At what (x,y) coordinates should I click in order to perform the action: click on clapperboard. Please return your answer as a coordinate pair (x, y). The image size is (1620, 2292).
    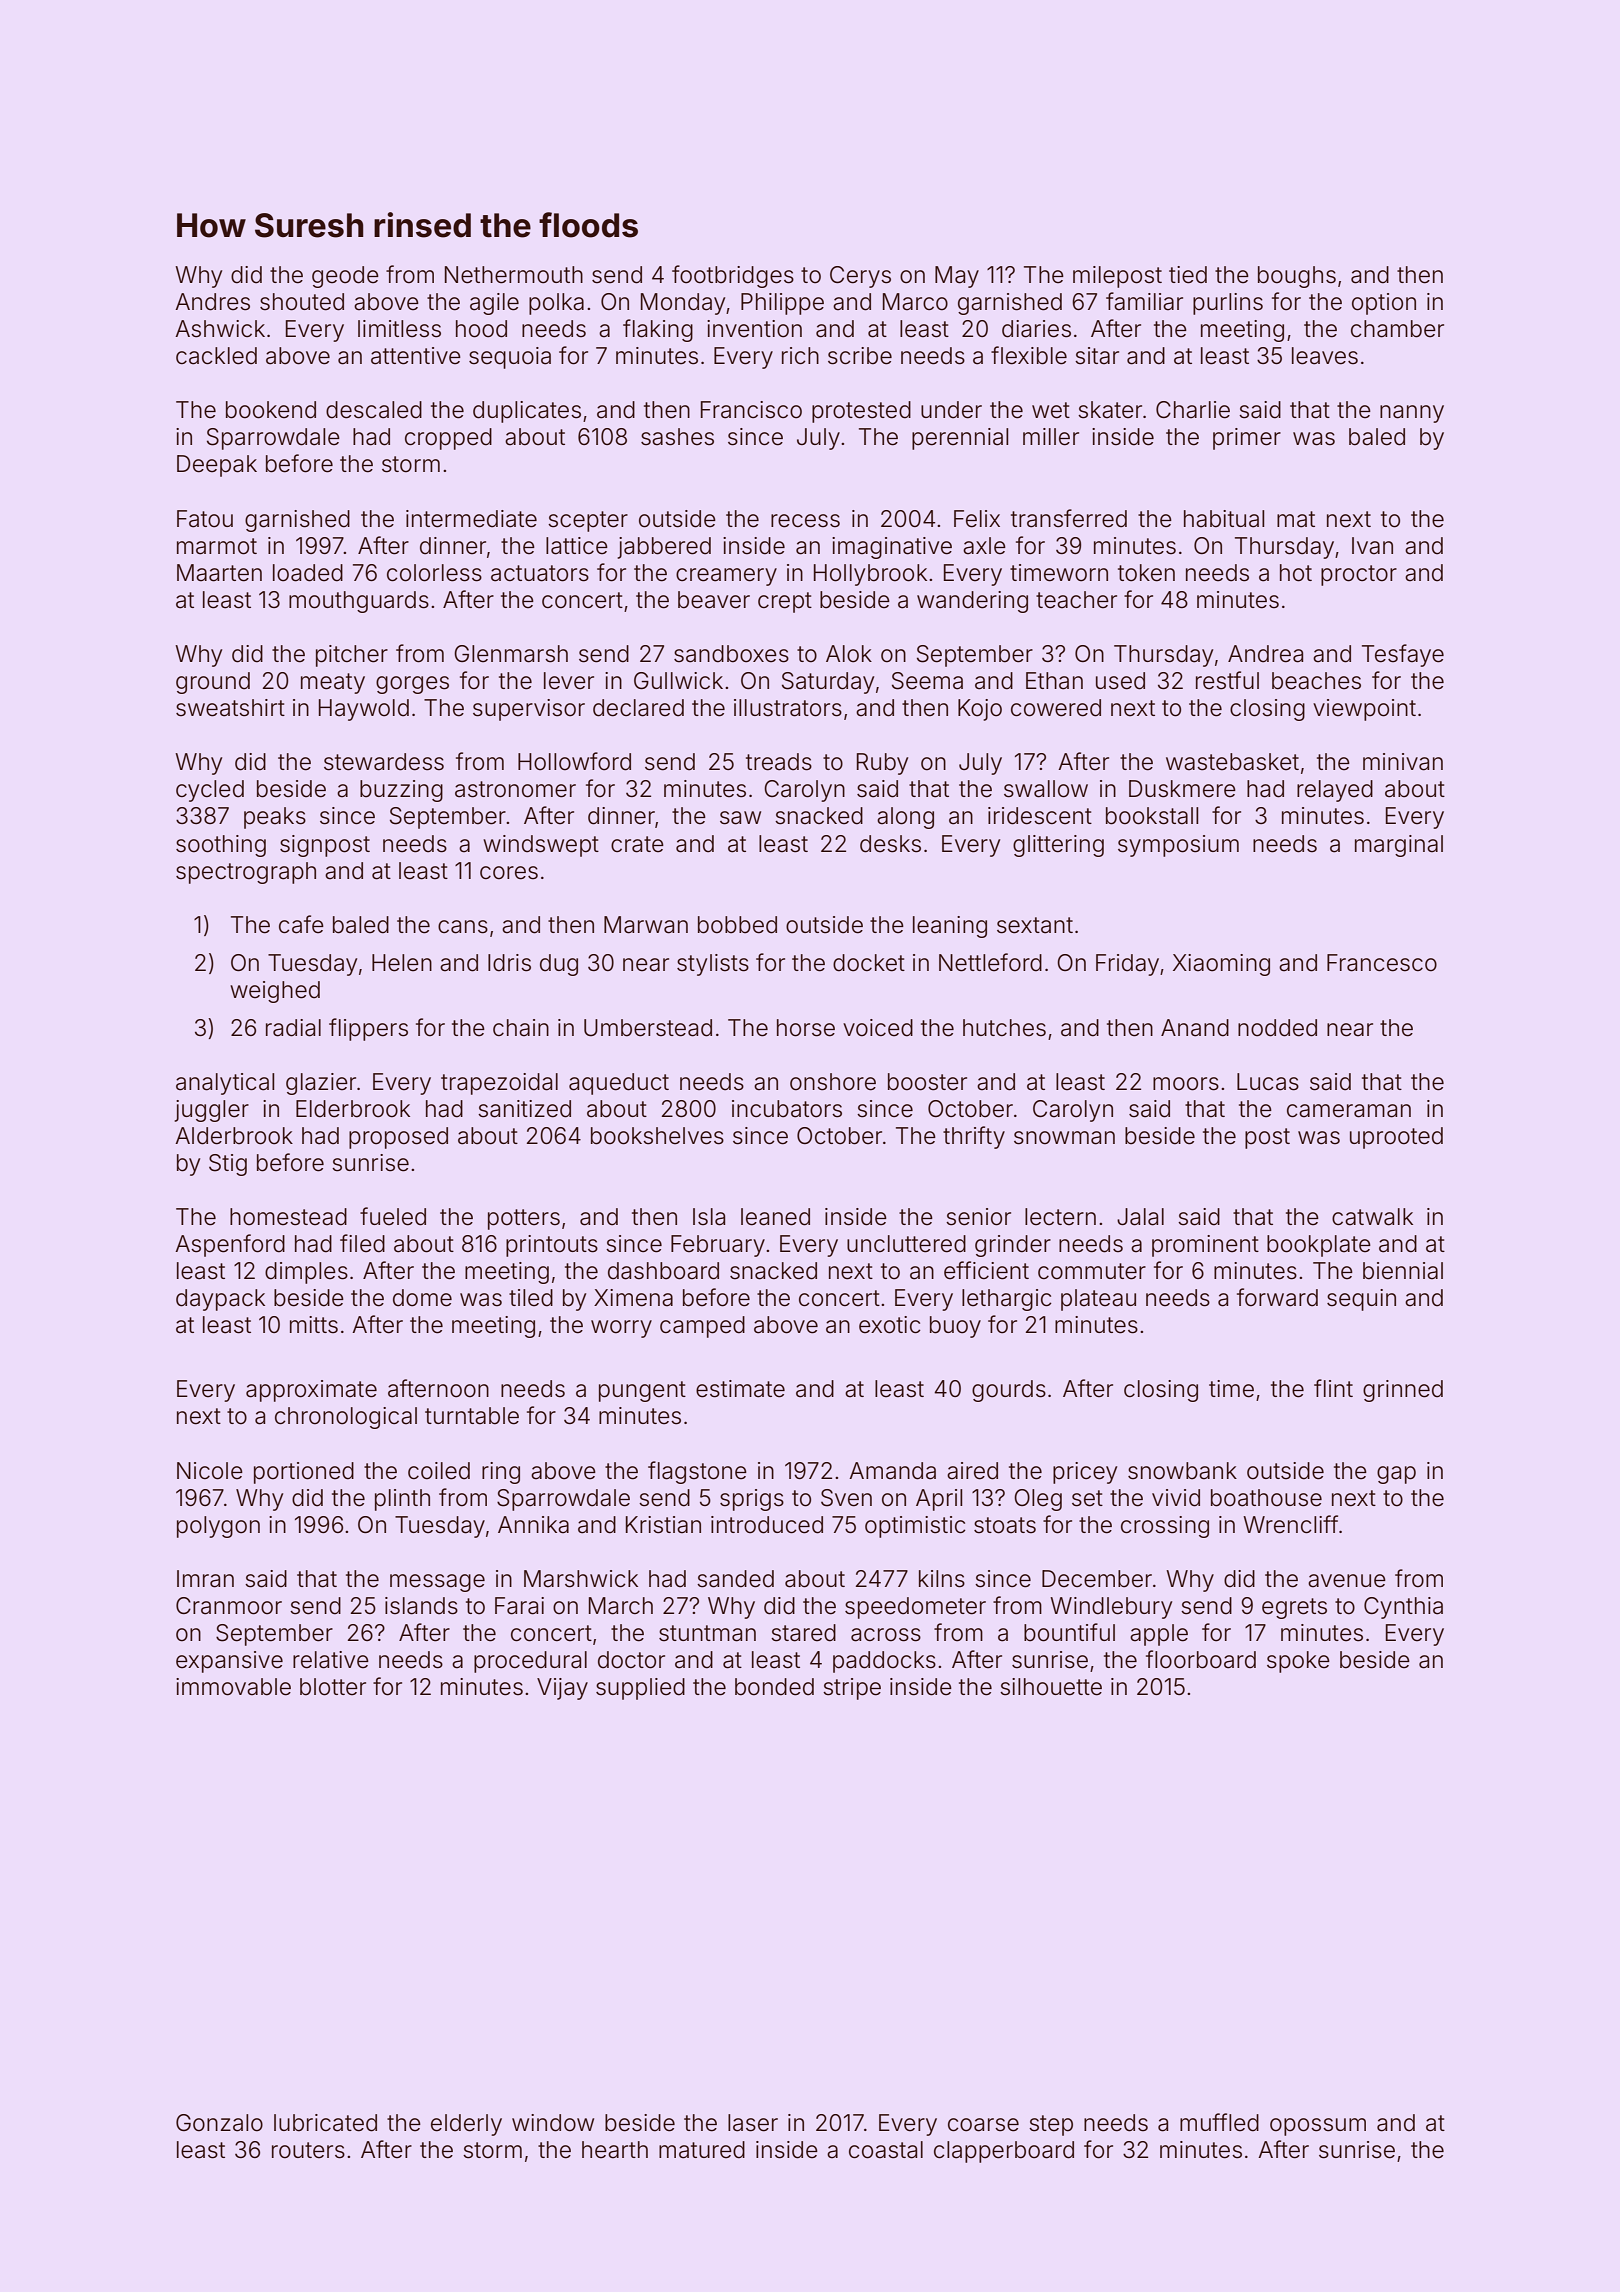
    Looking at the image, I should click on (1004, 2152).
